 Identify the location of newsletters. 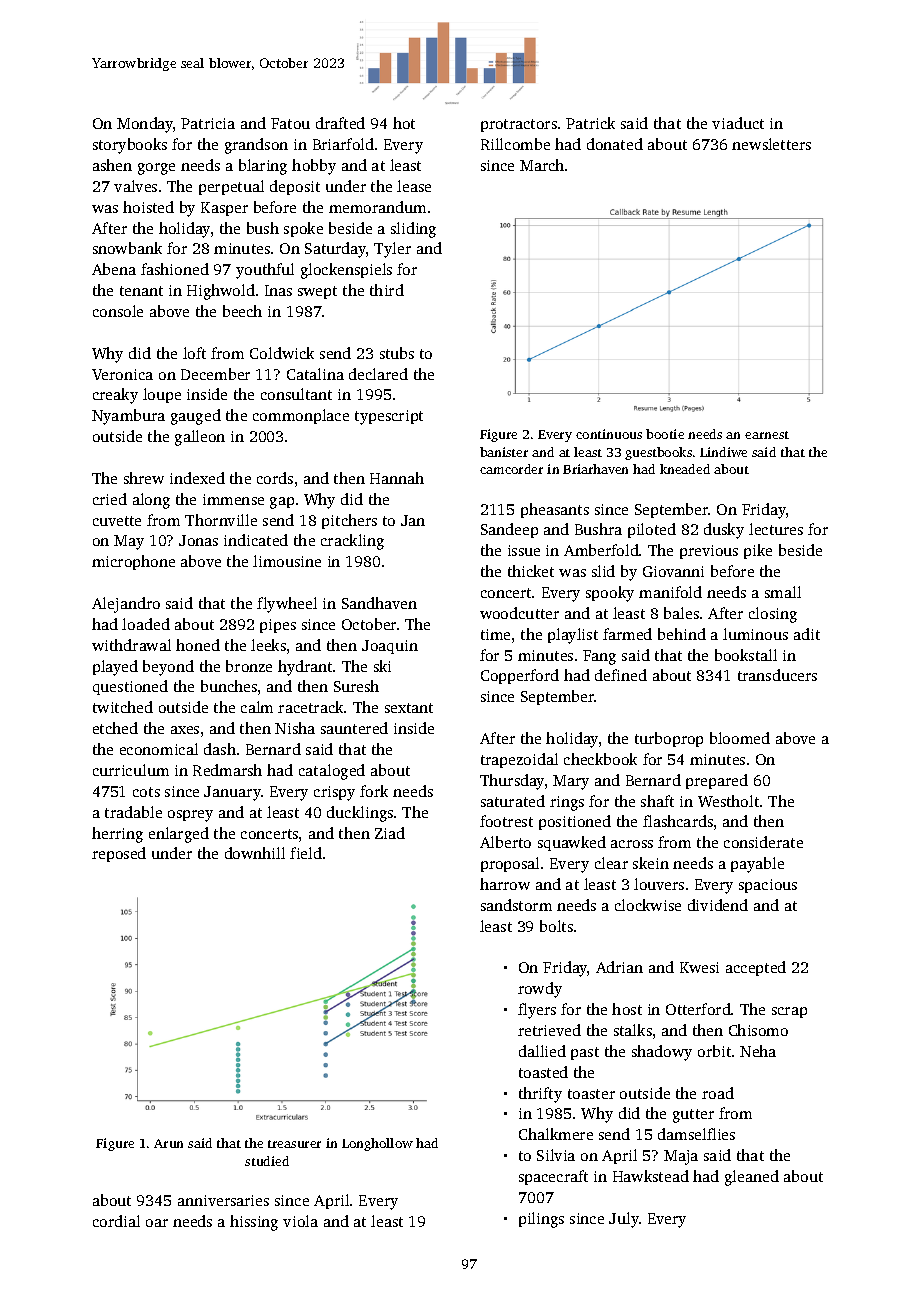
(771, 144).
